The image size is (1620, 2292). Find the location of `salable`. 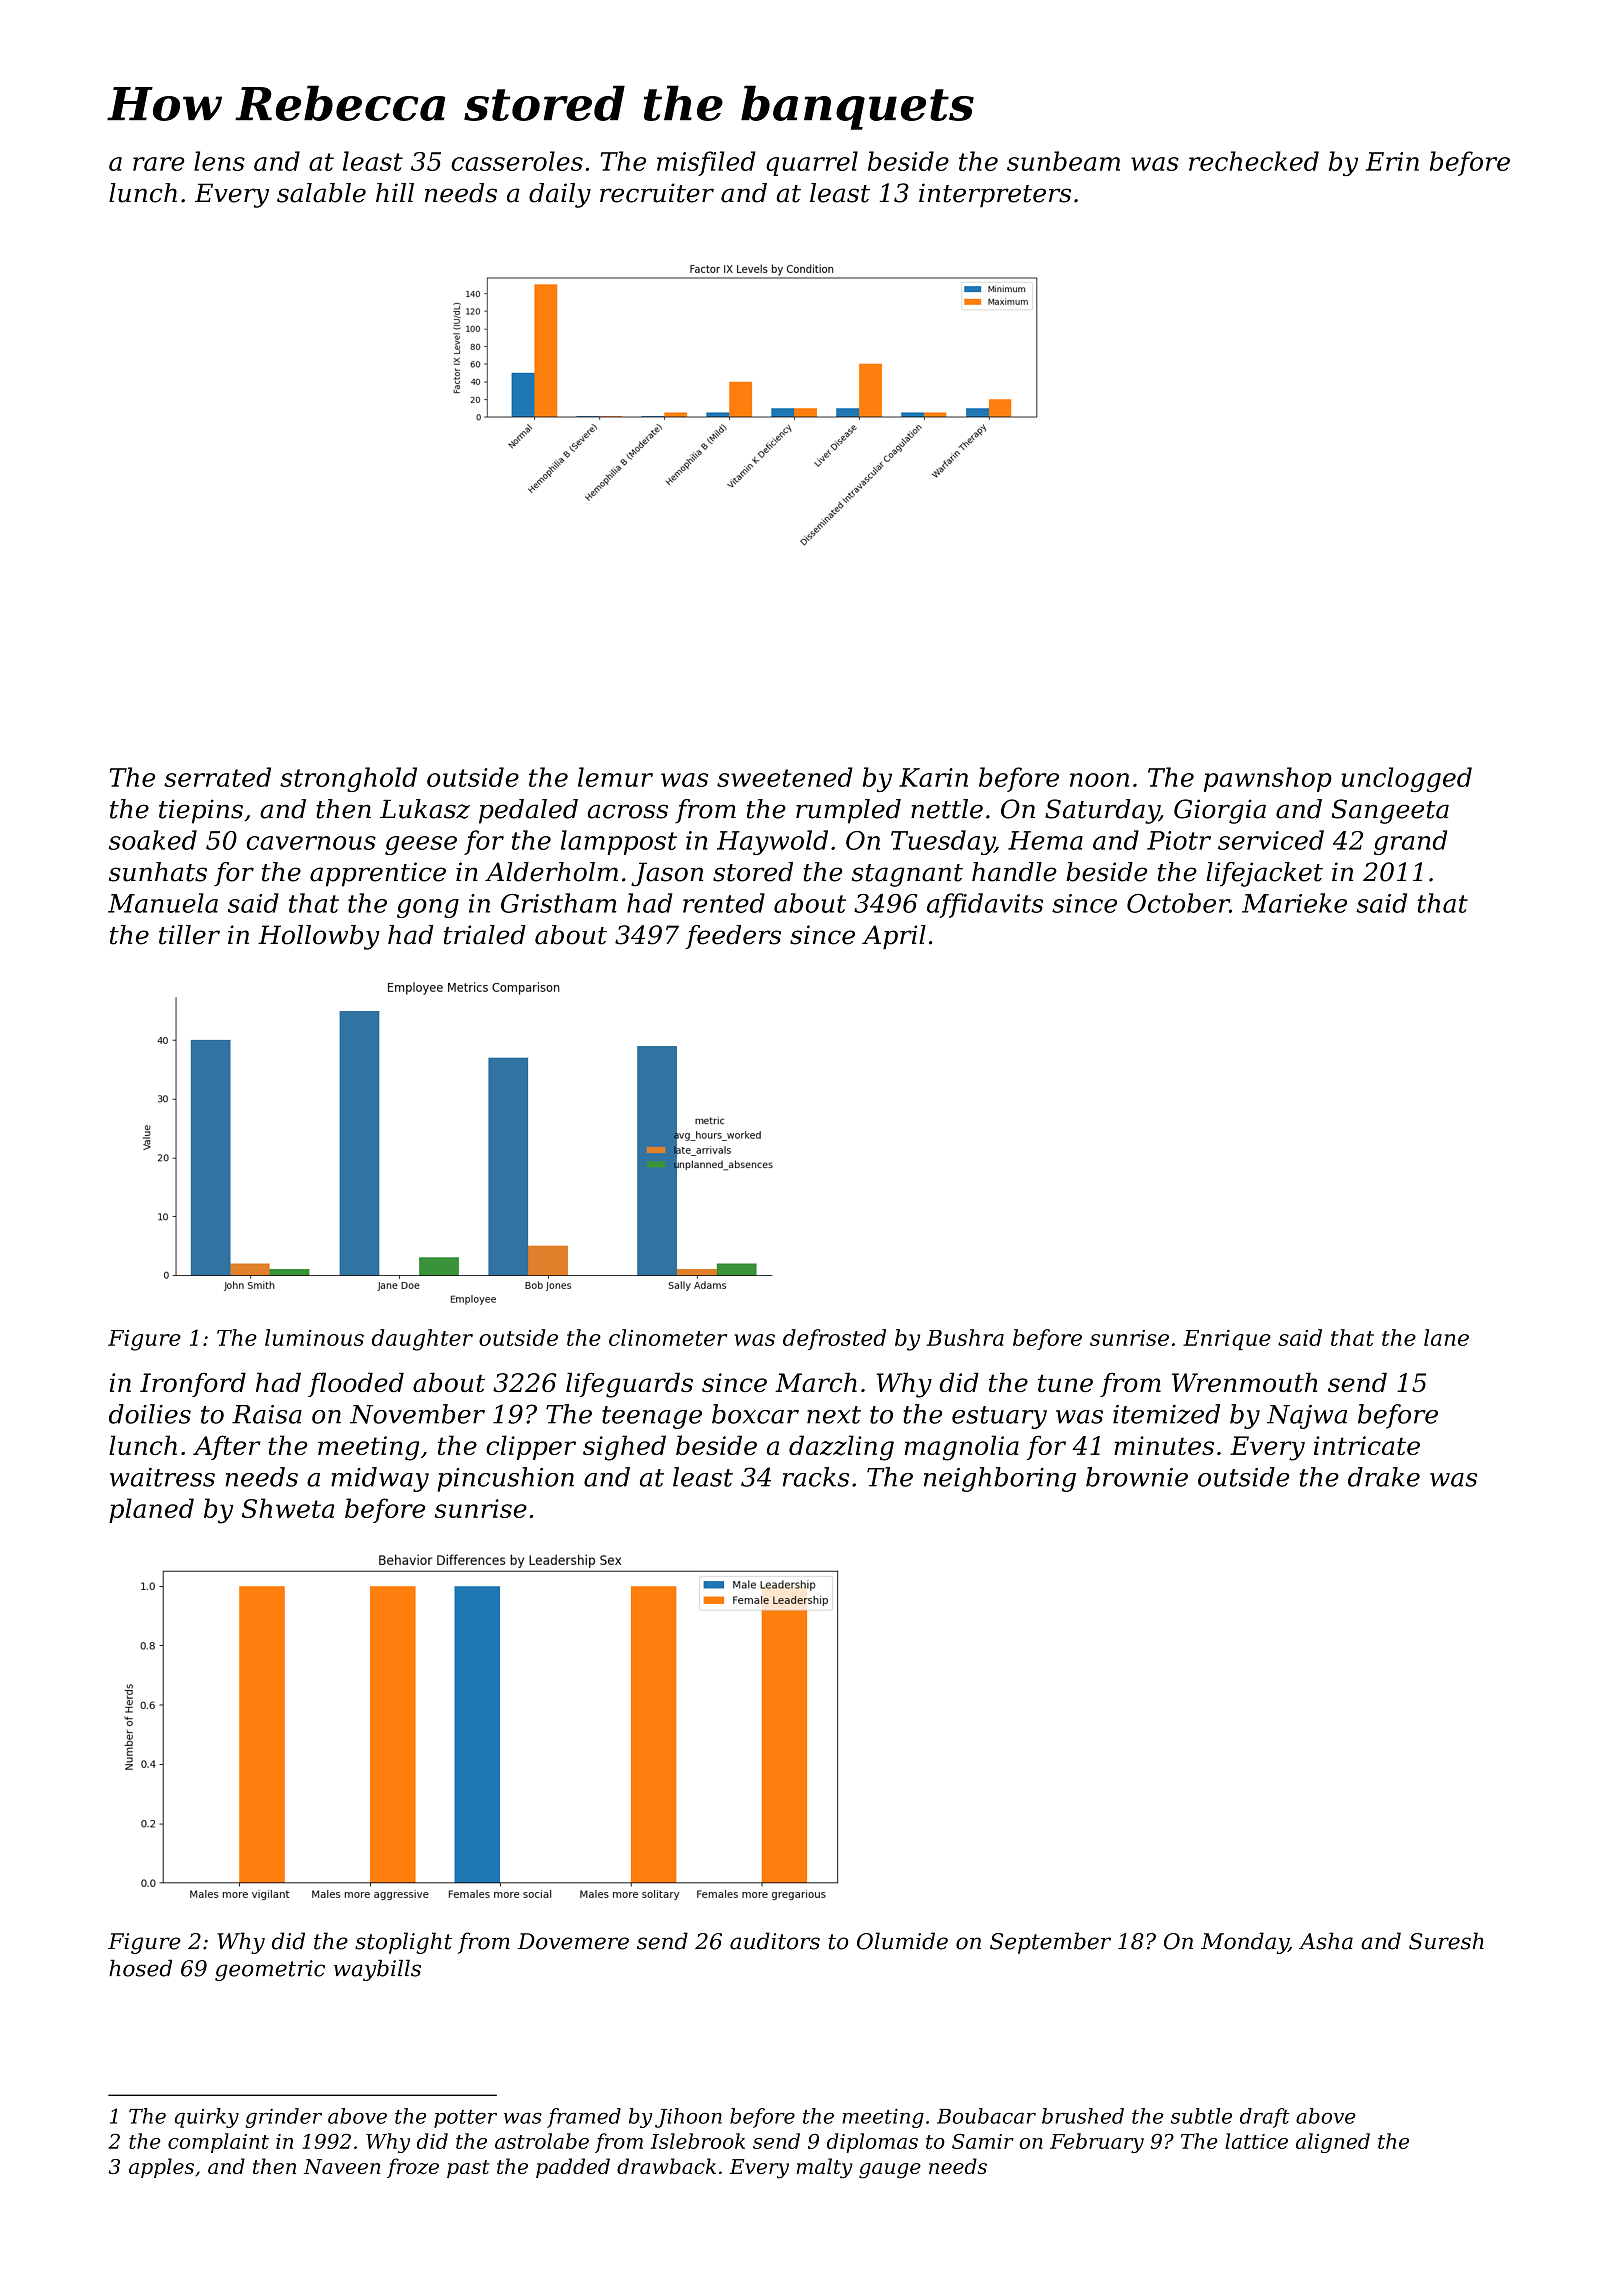

salable is located at coordinates (321, 193).
